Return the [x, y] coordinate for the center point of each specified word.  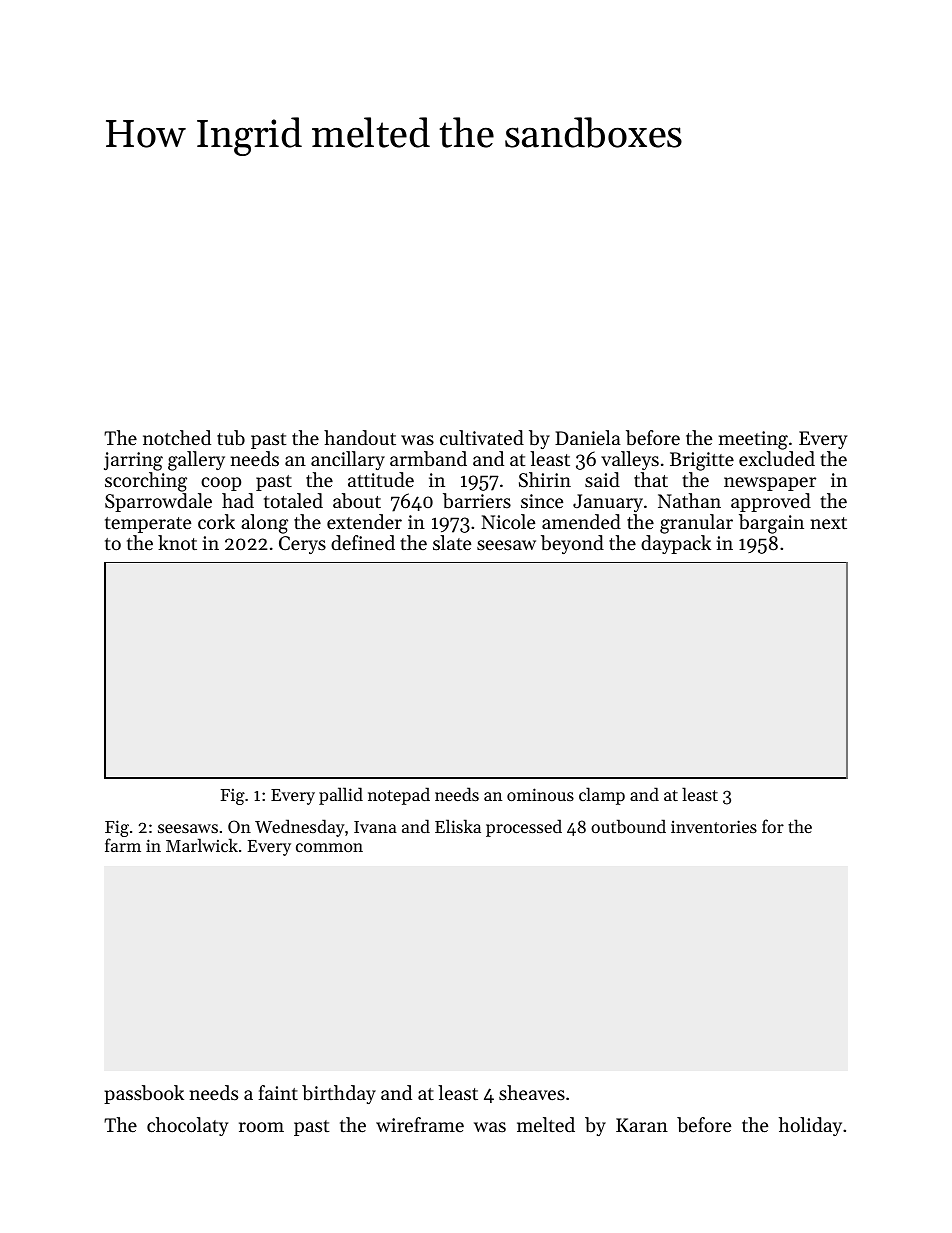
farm [123, 845]
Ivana [375, 827]
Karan [642, 1125]
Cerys [302, 545]
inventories [714, 826]
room [261, 1127]
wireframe [420, 1124]
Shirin [545, 480]
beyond [572, 544]
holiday [810, 1126]
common [329, 847]
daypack [676, 544]
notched [177, 437]
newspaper [770, 484]
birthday [339, 1094]
